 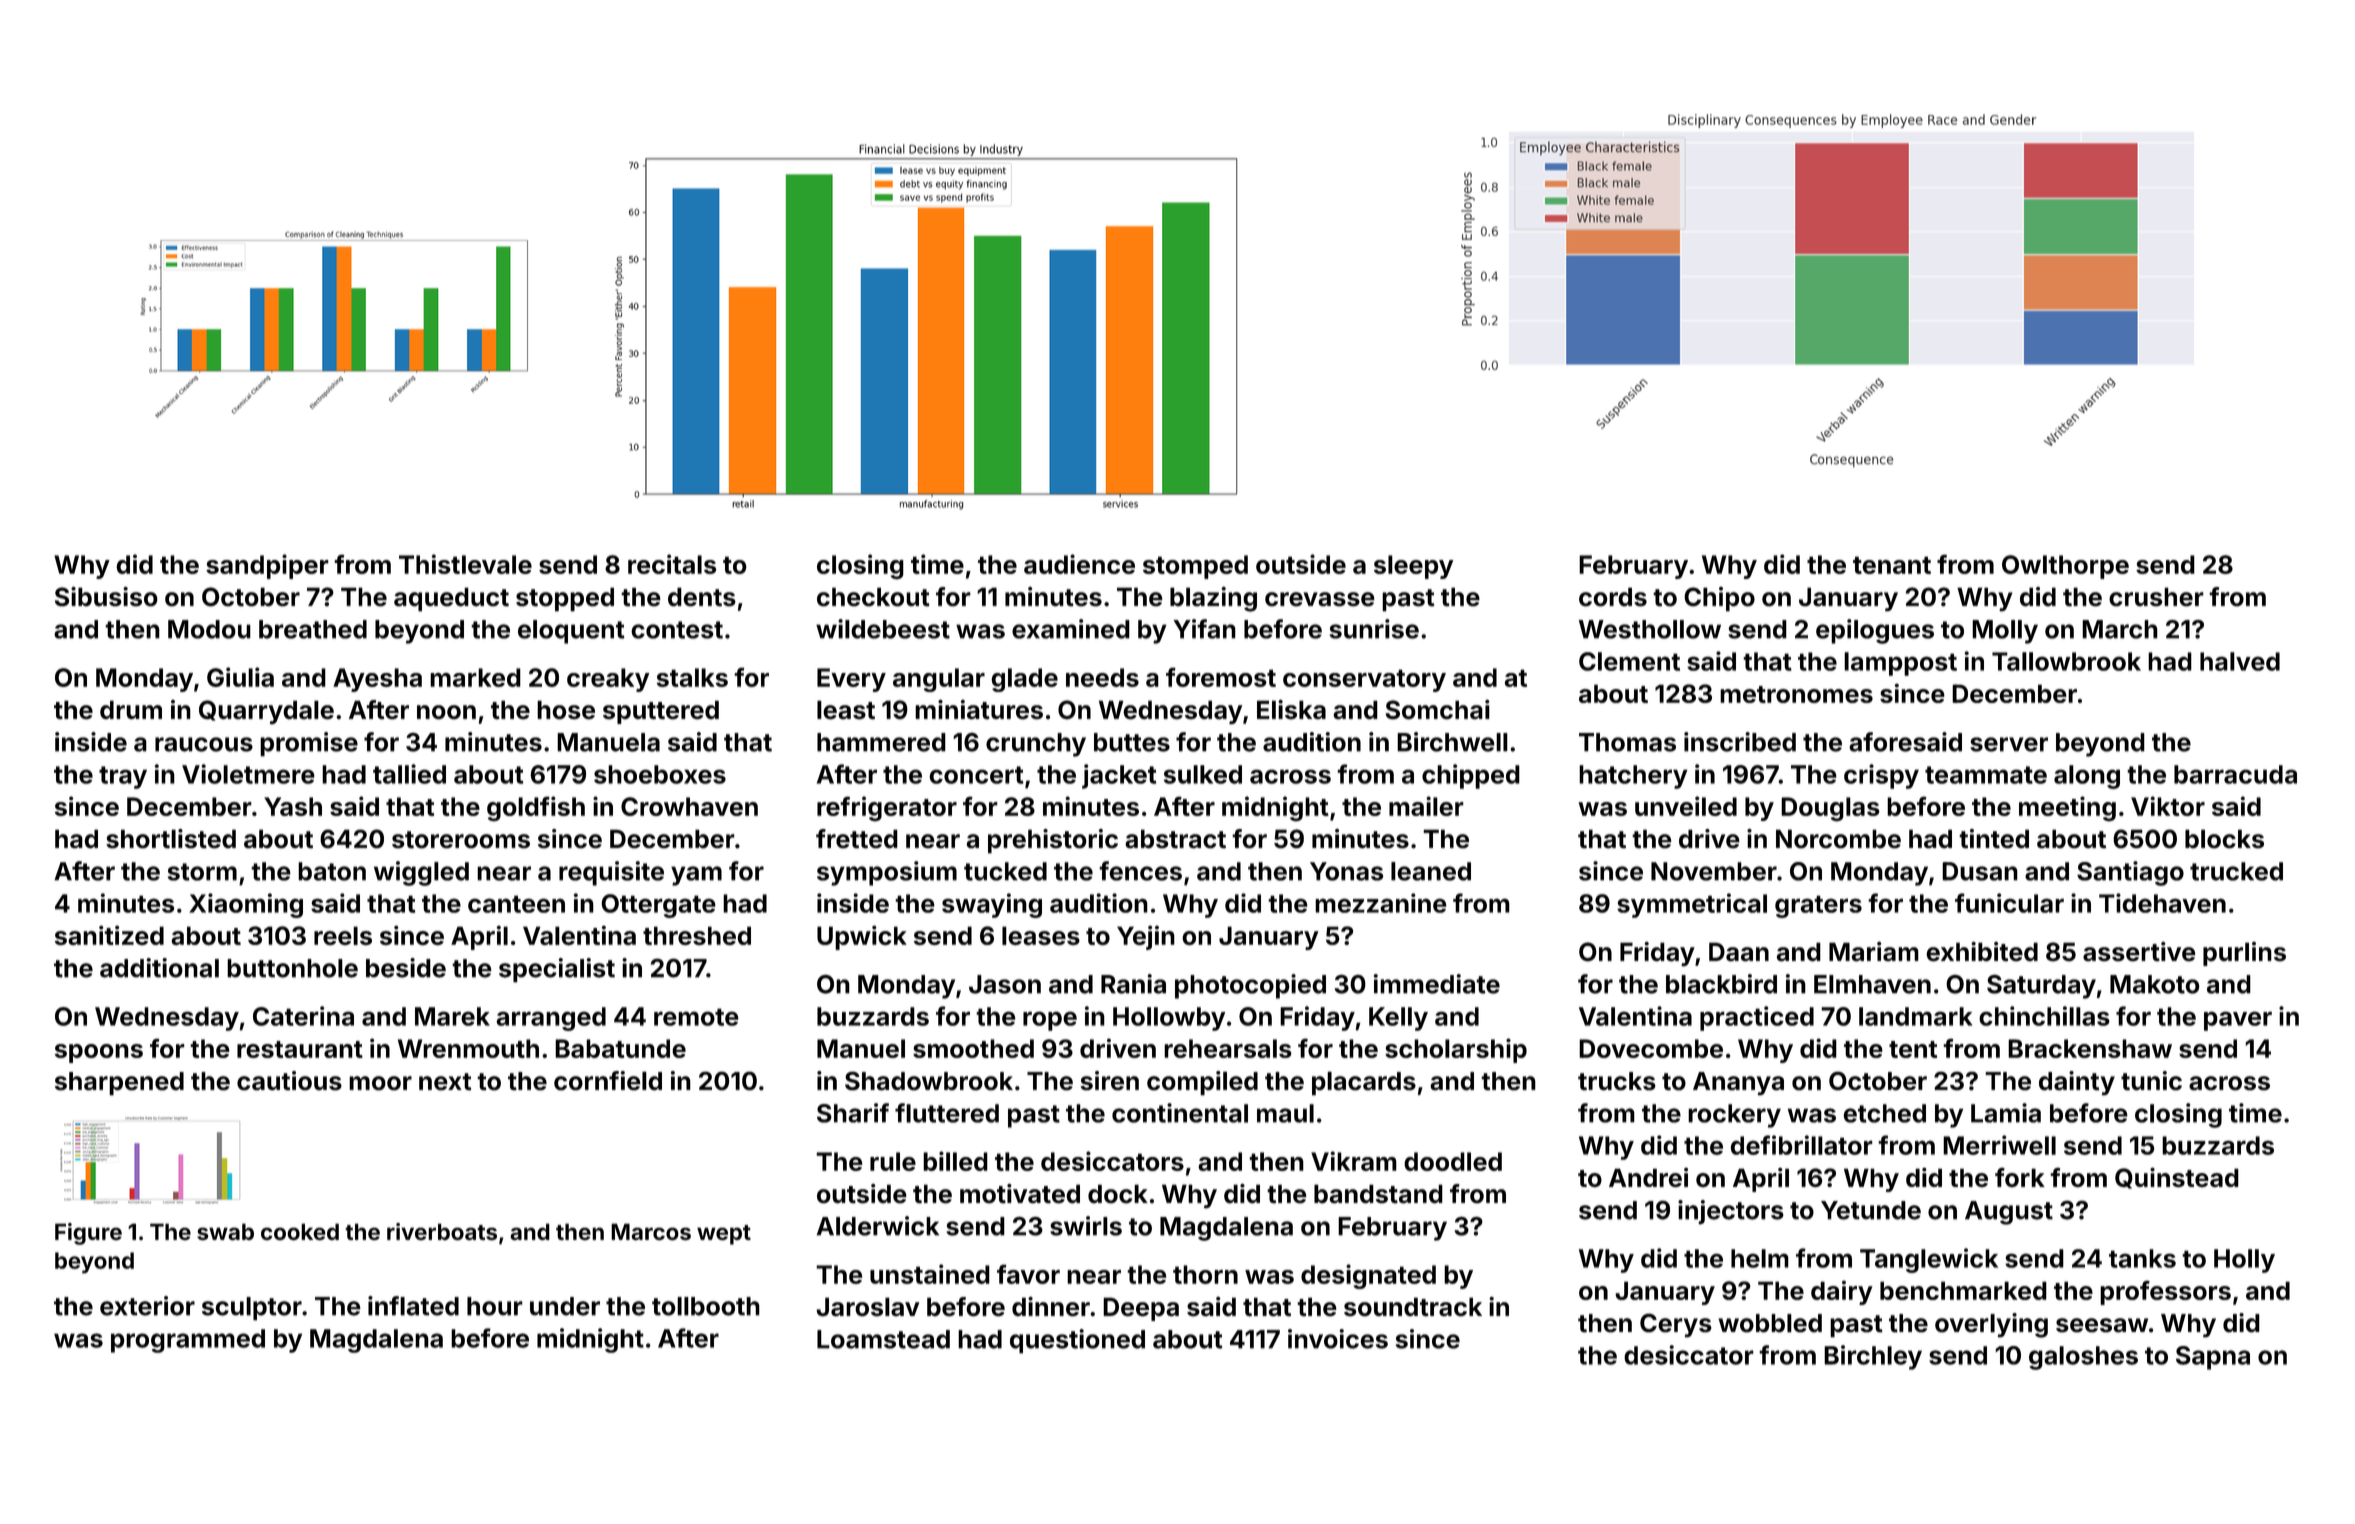 I want to click on barracuda, so click(x=2235, y=774).
